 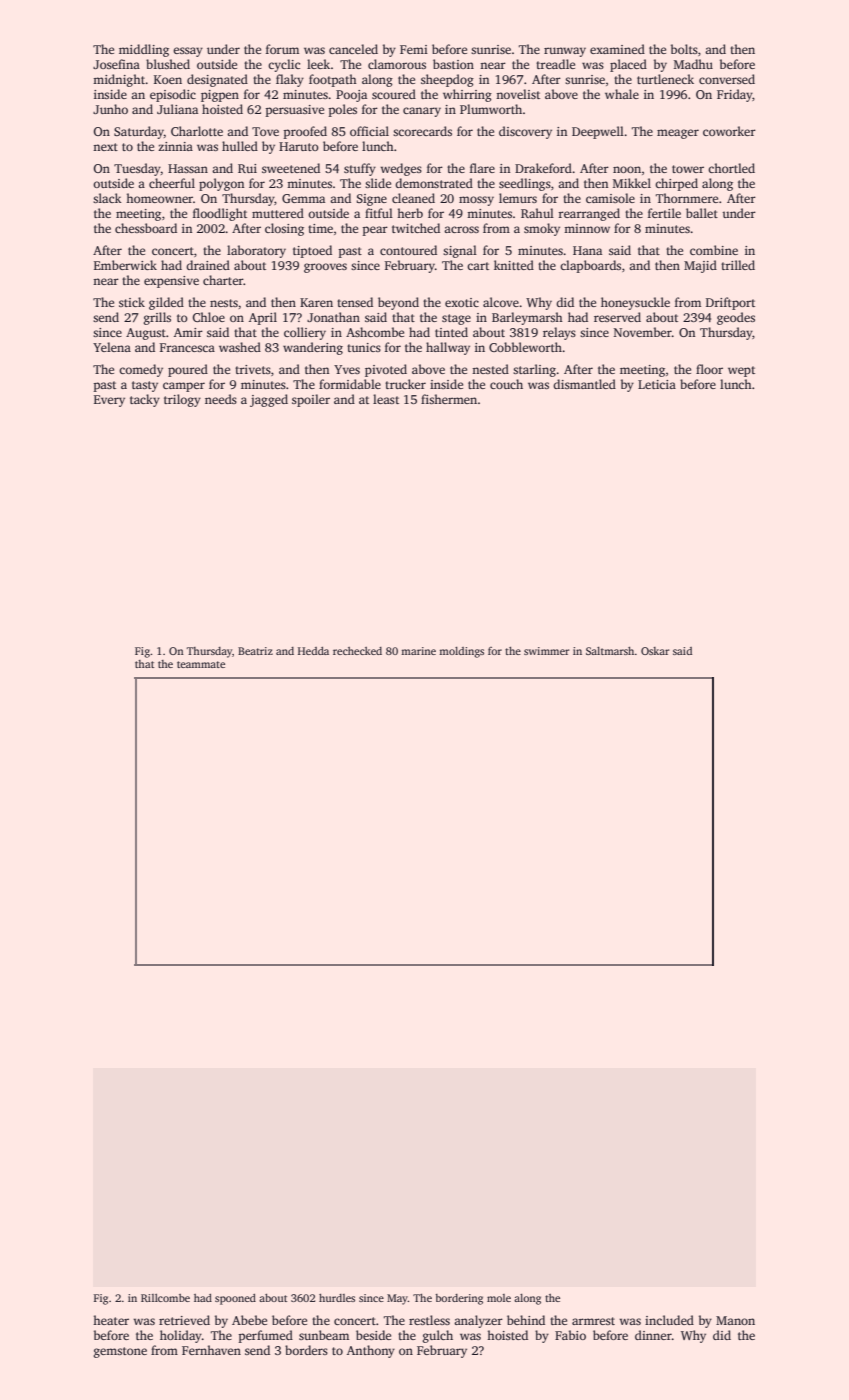 I want to click on bolts, so click(x=684, y=49).
